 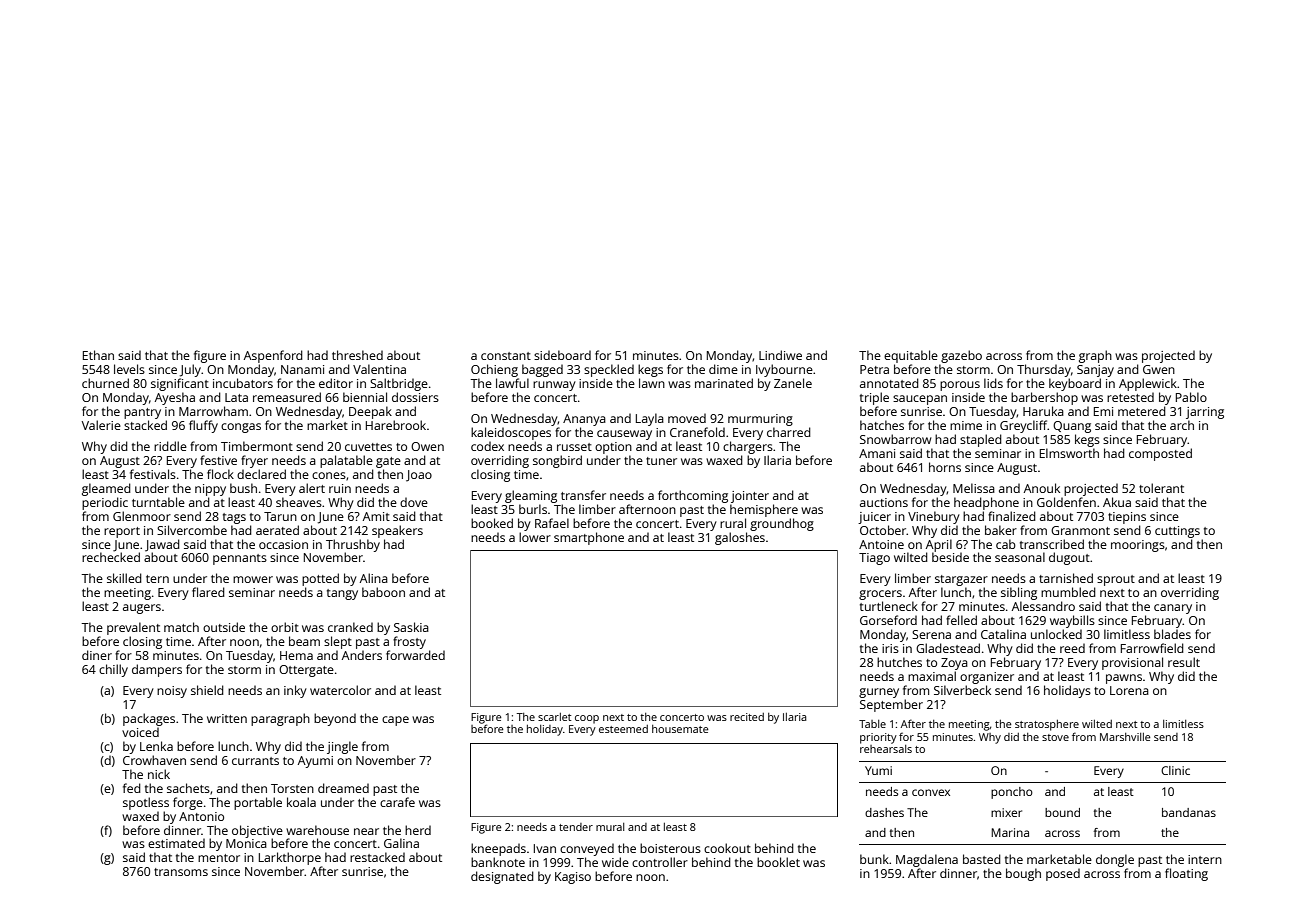 I want to click on September, so click(x=891, y=705).
